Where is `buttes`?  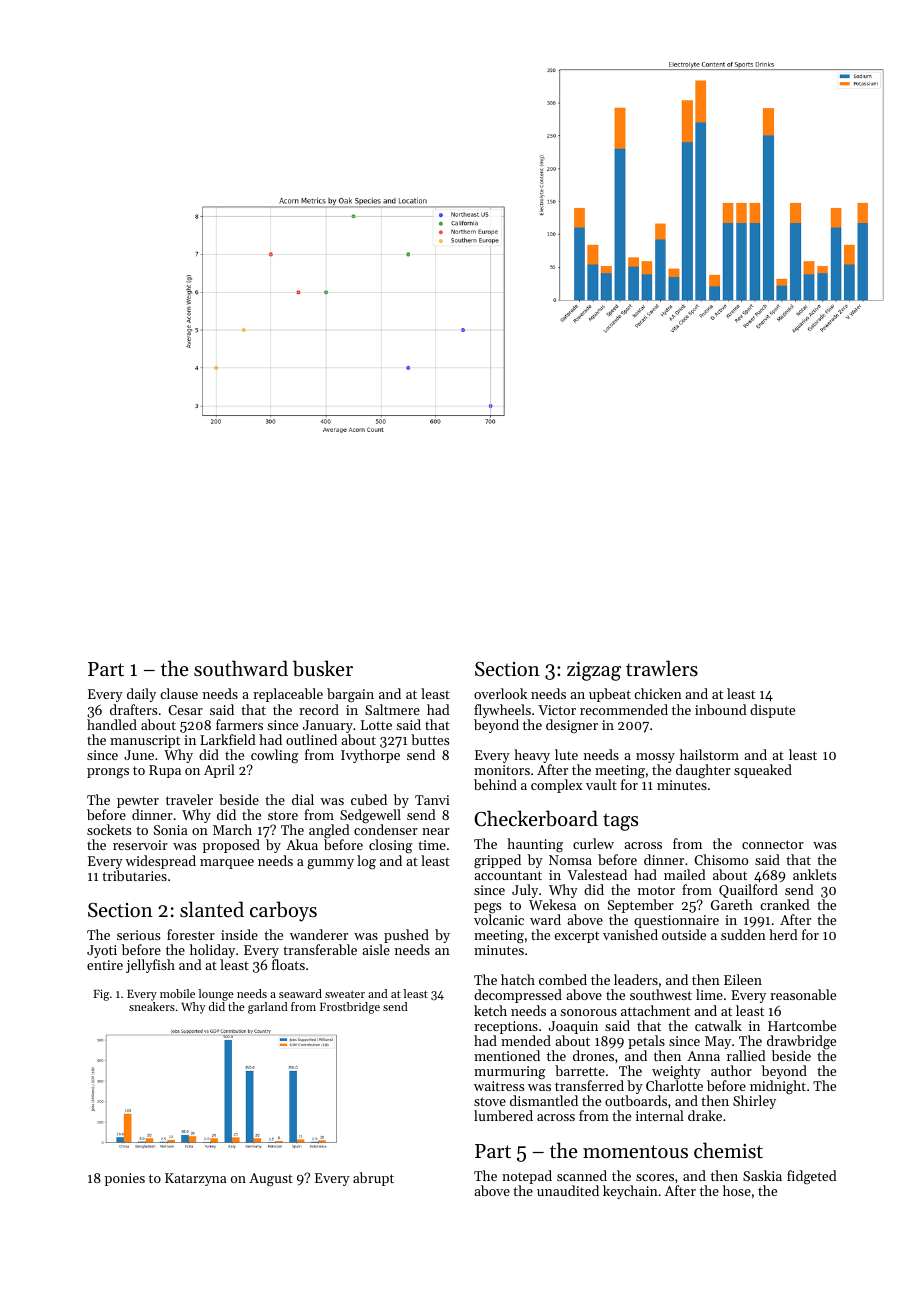 buttes is located at coordinates (430, 739).
